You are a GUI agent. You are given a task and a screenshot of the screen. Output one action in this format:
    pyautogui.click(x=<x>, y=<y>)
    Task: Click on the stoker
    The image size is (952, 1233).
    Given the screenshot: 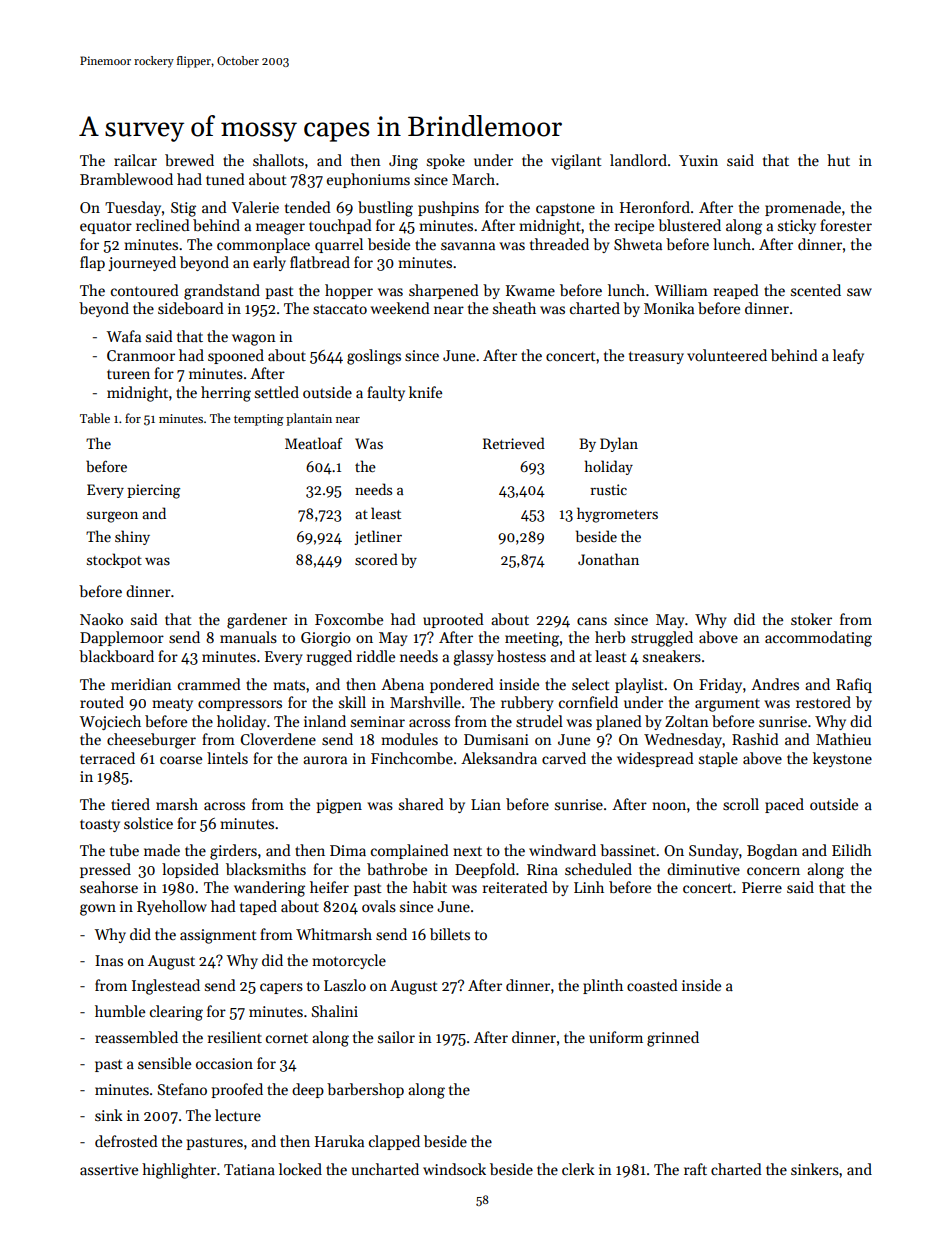 What is the action you would take?
    pyautogui.click(x=811, y=619)
